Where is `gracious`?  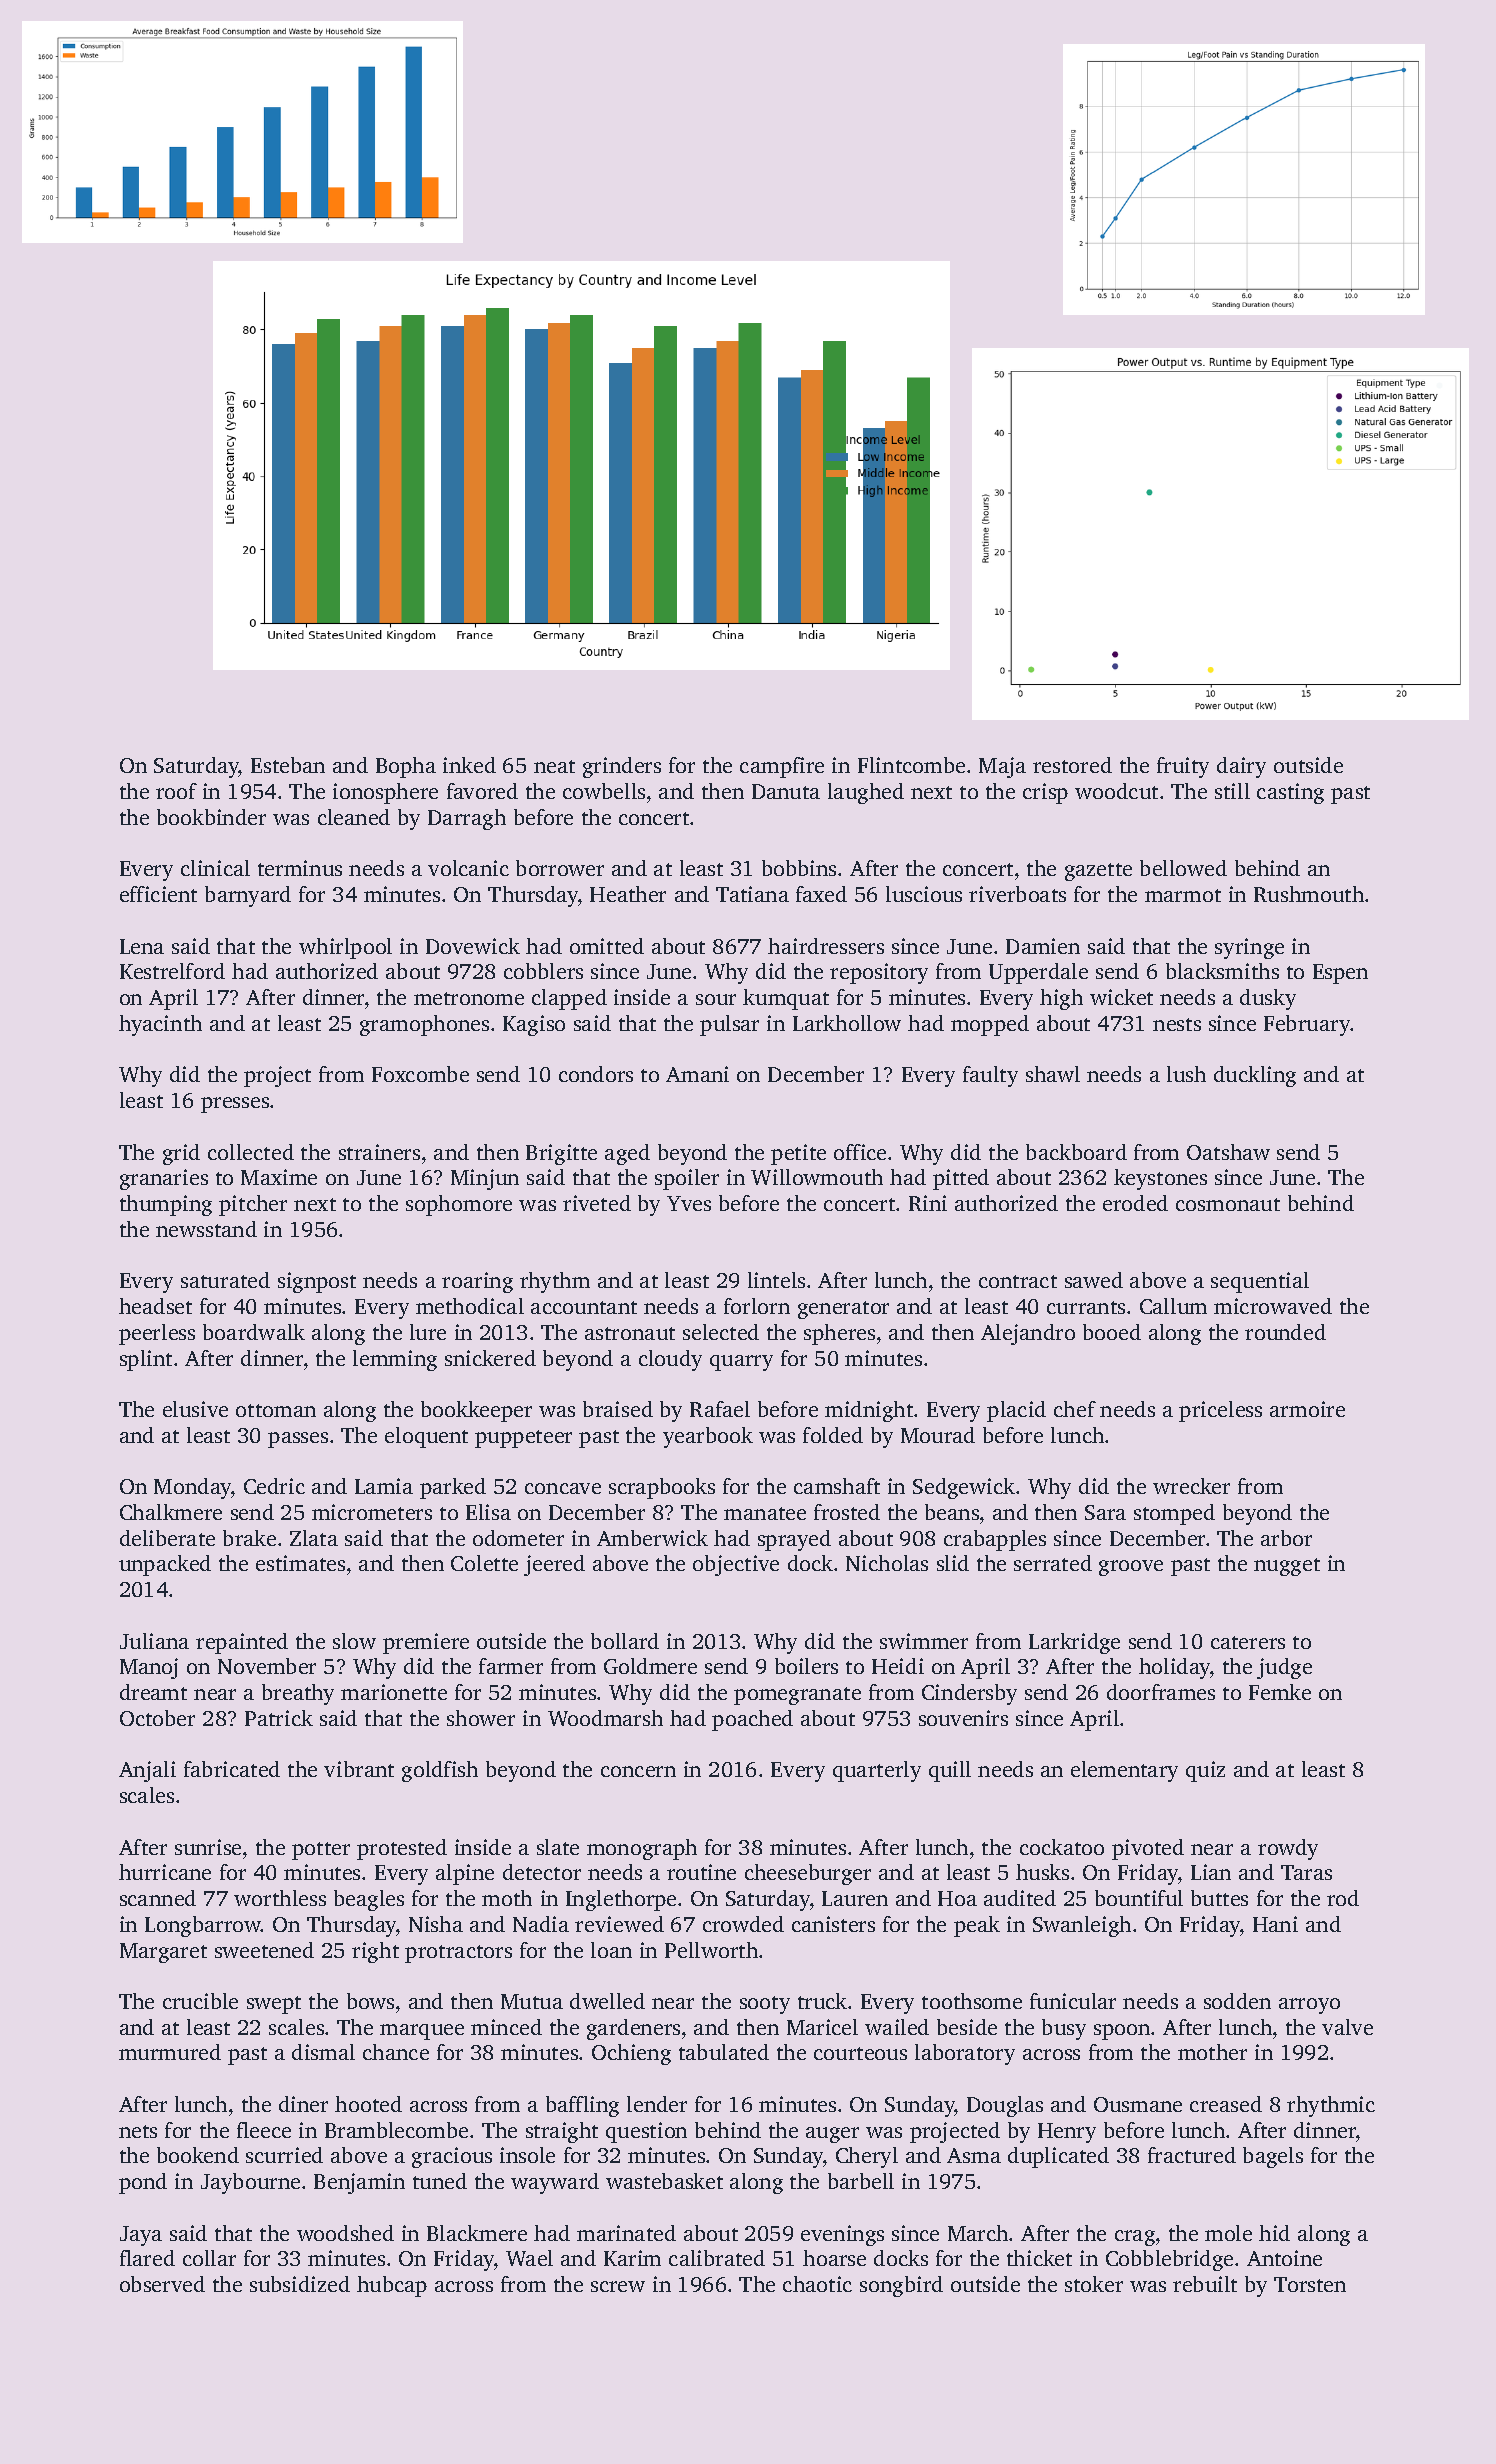
gracious is located at coordinates (452, 2157).
